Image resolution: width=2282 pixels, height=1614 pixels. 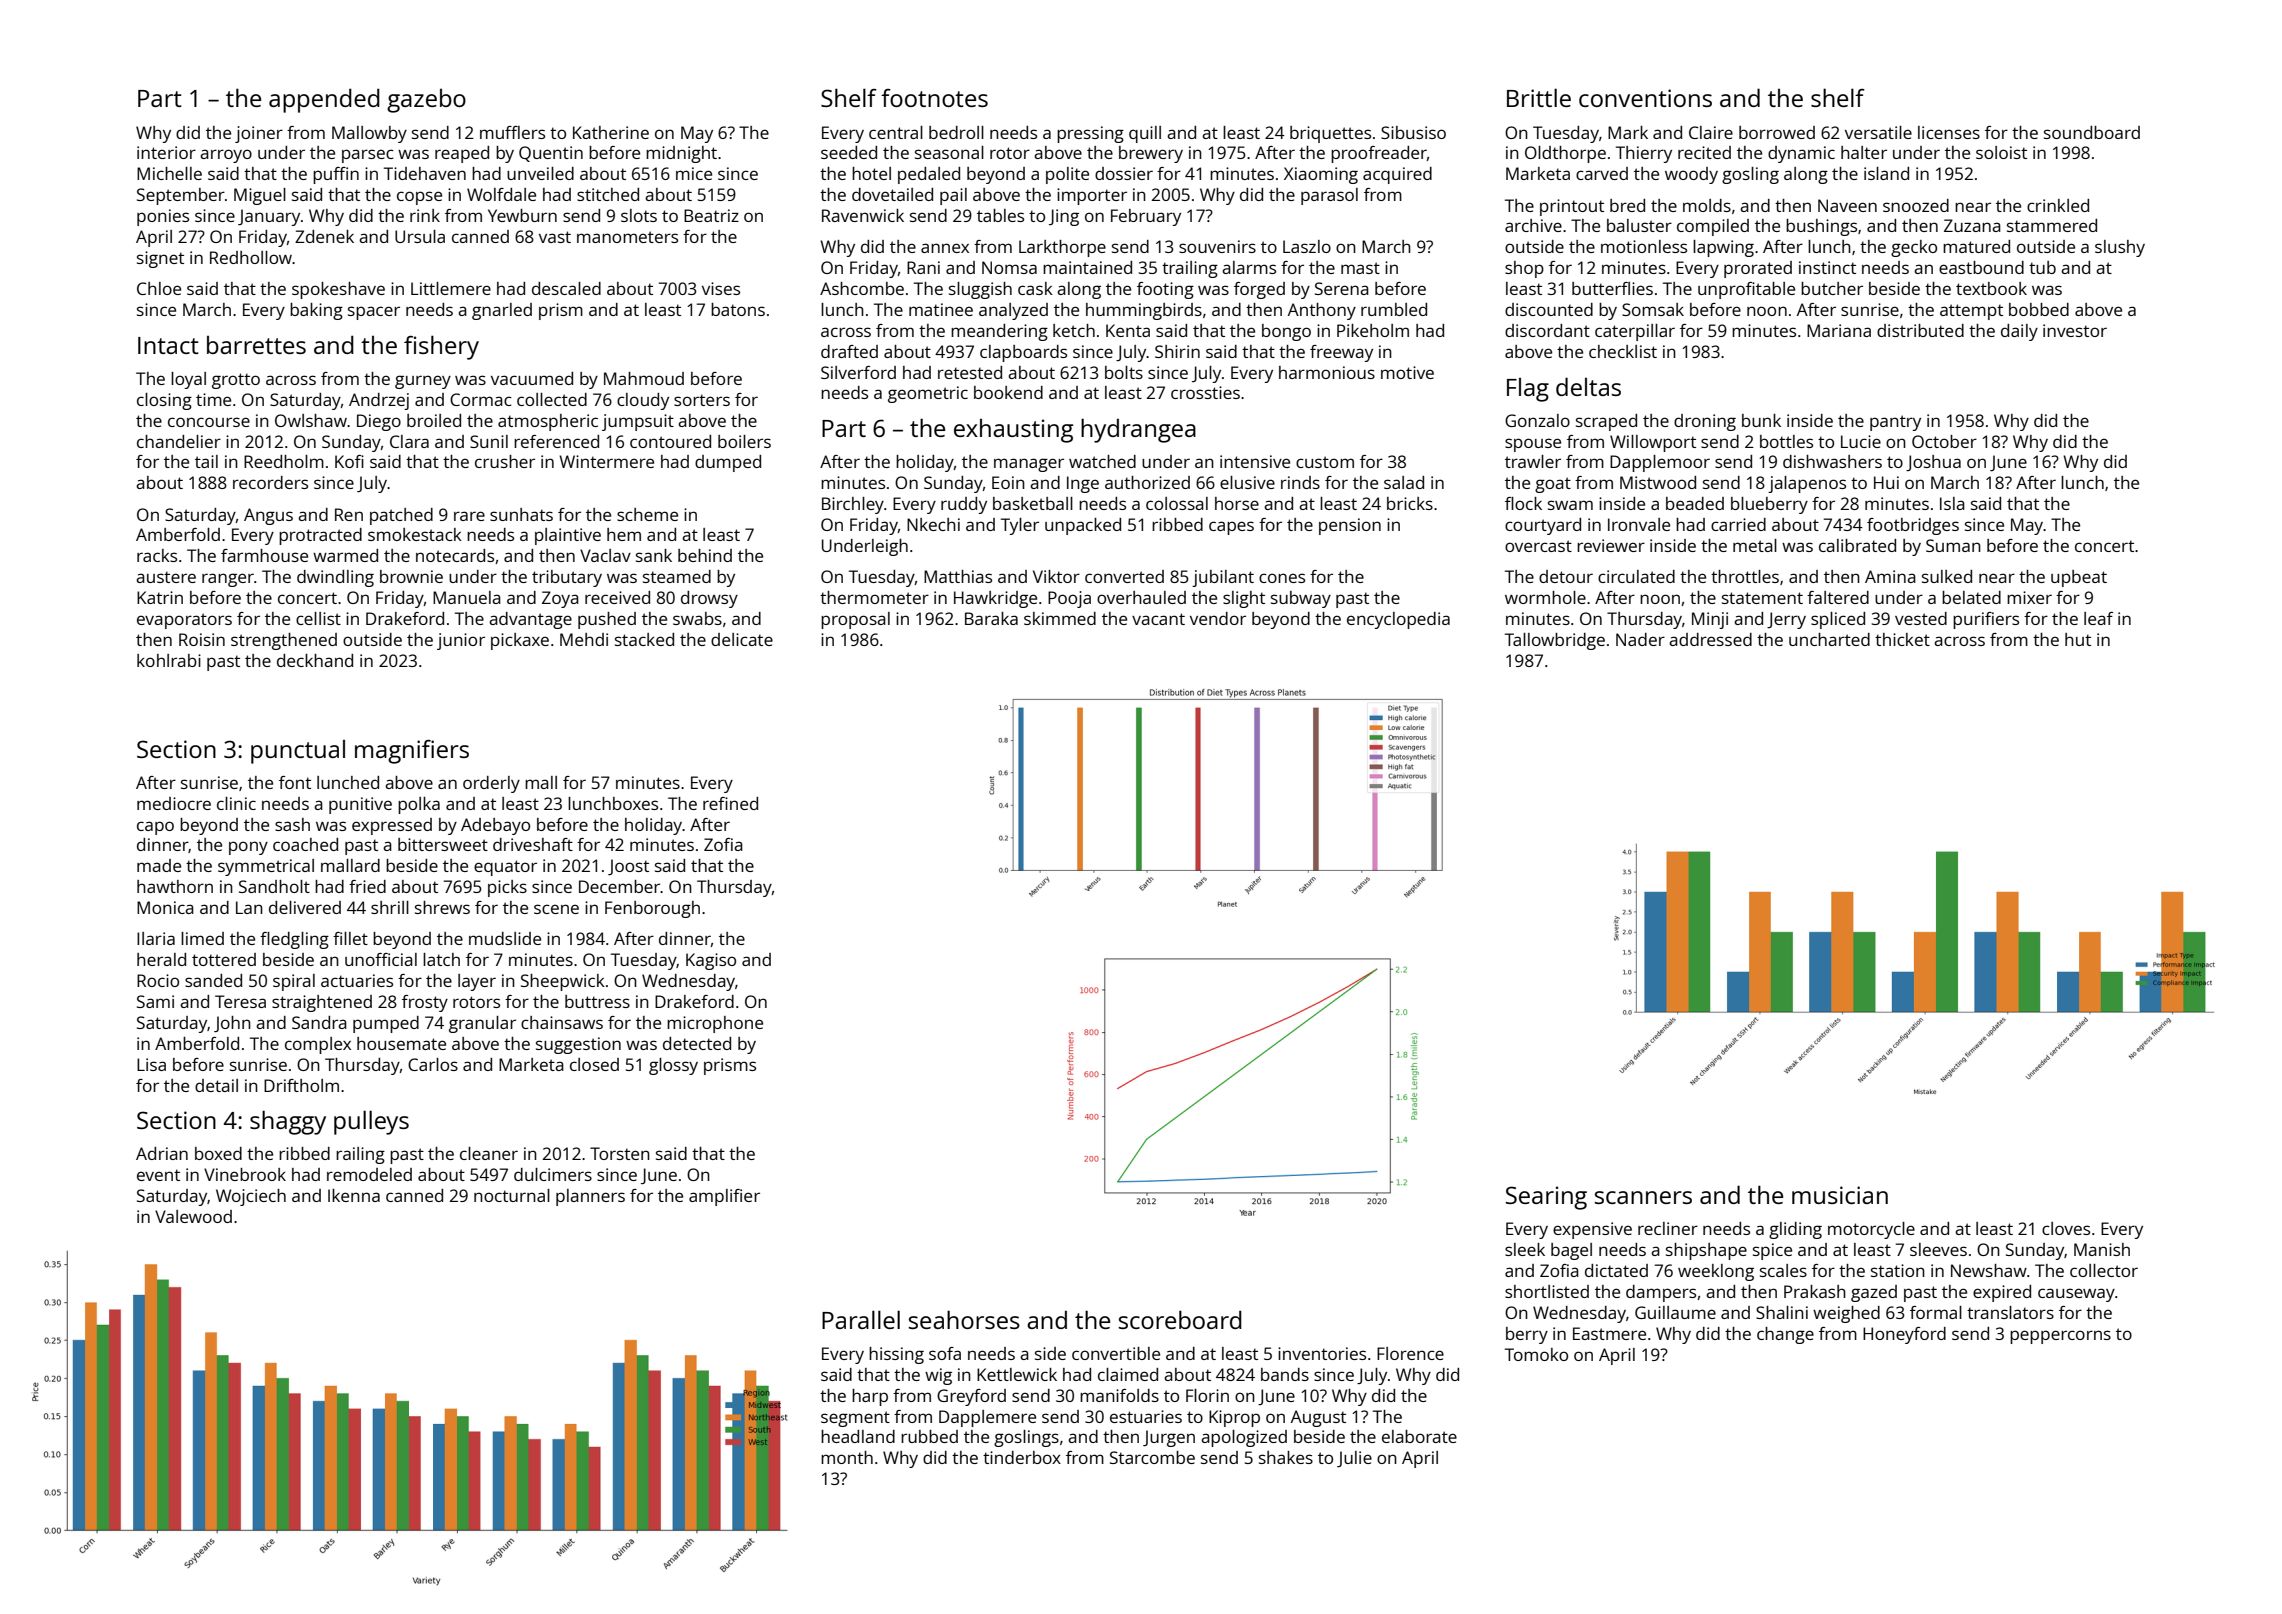 I want to click on Katrin, so click(x=160, y=597).
